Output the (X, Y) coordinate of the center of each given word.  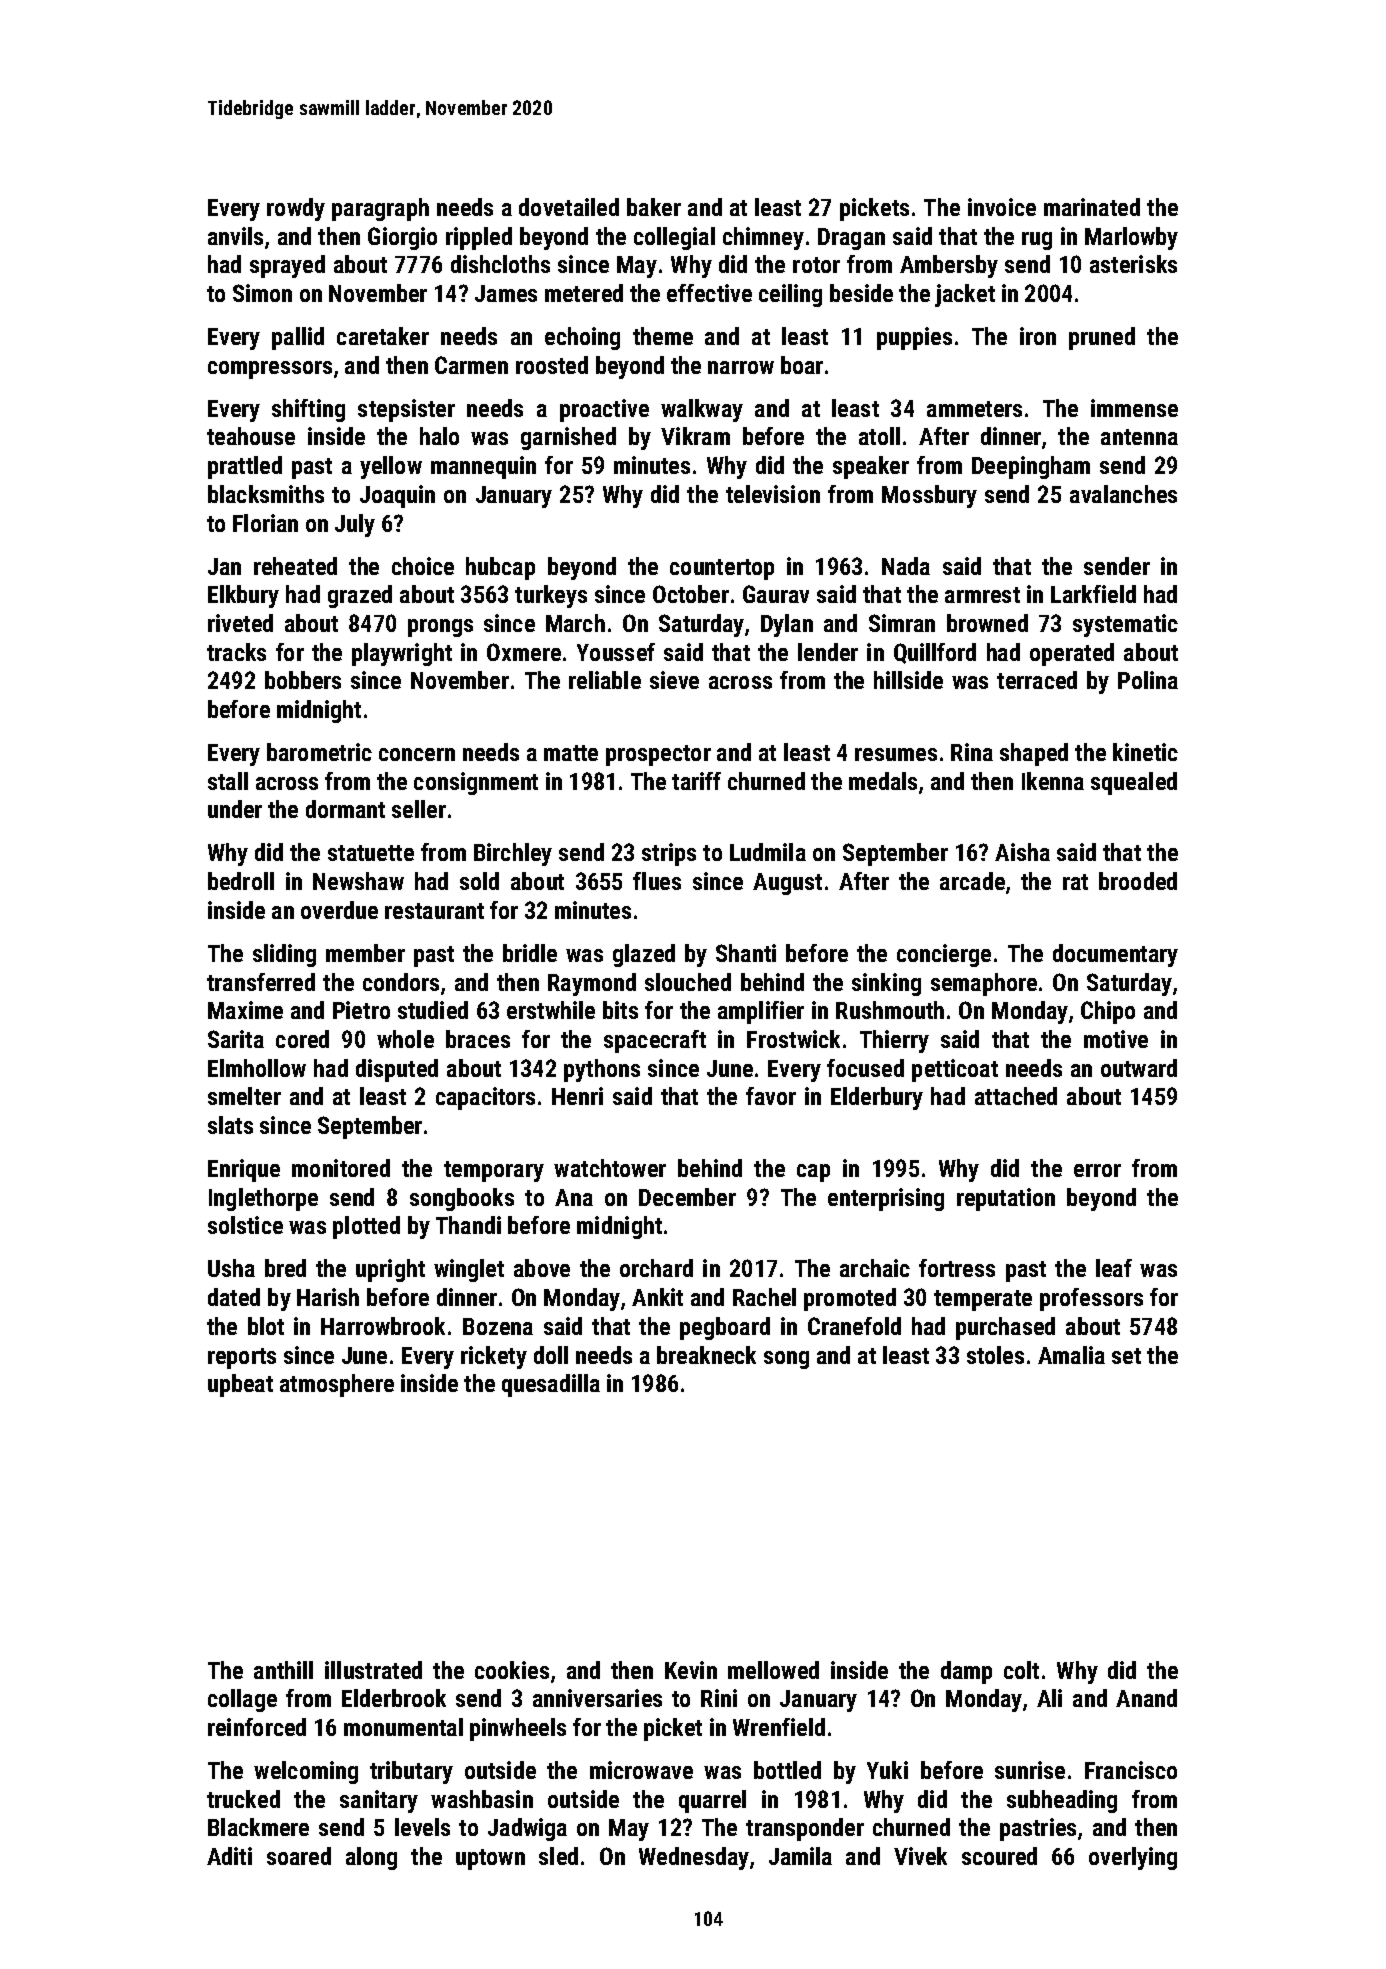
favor (771, 1096)
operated (1072, 654)
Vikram (695, 436)
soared (299, 1856)
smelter (244, 1096)
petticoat (955, 1070)
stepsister (406, 410)
